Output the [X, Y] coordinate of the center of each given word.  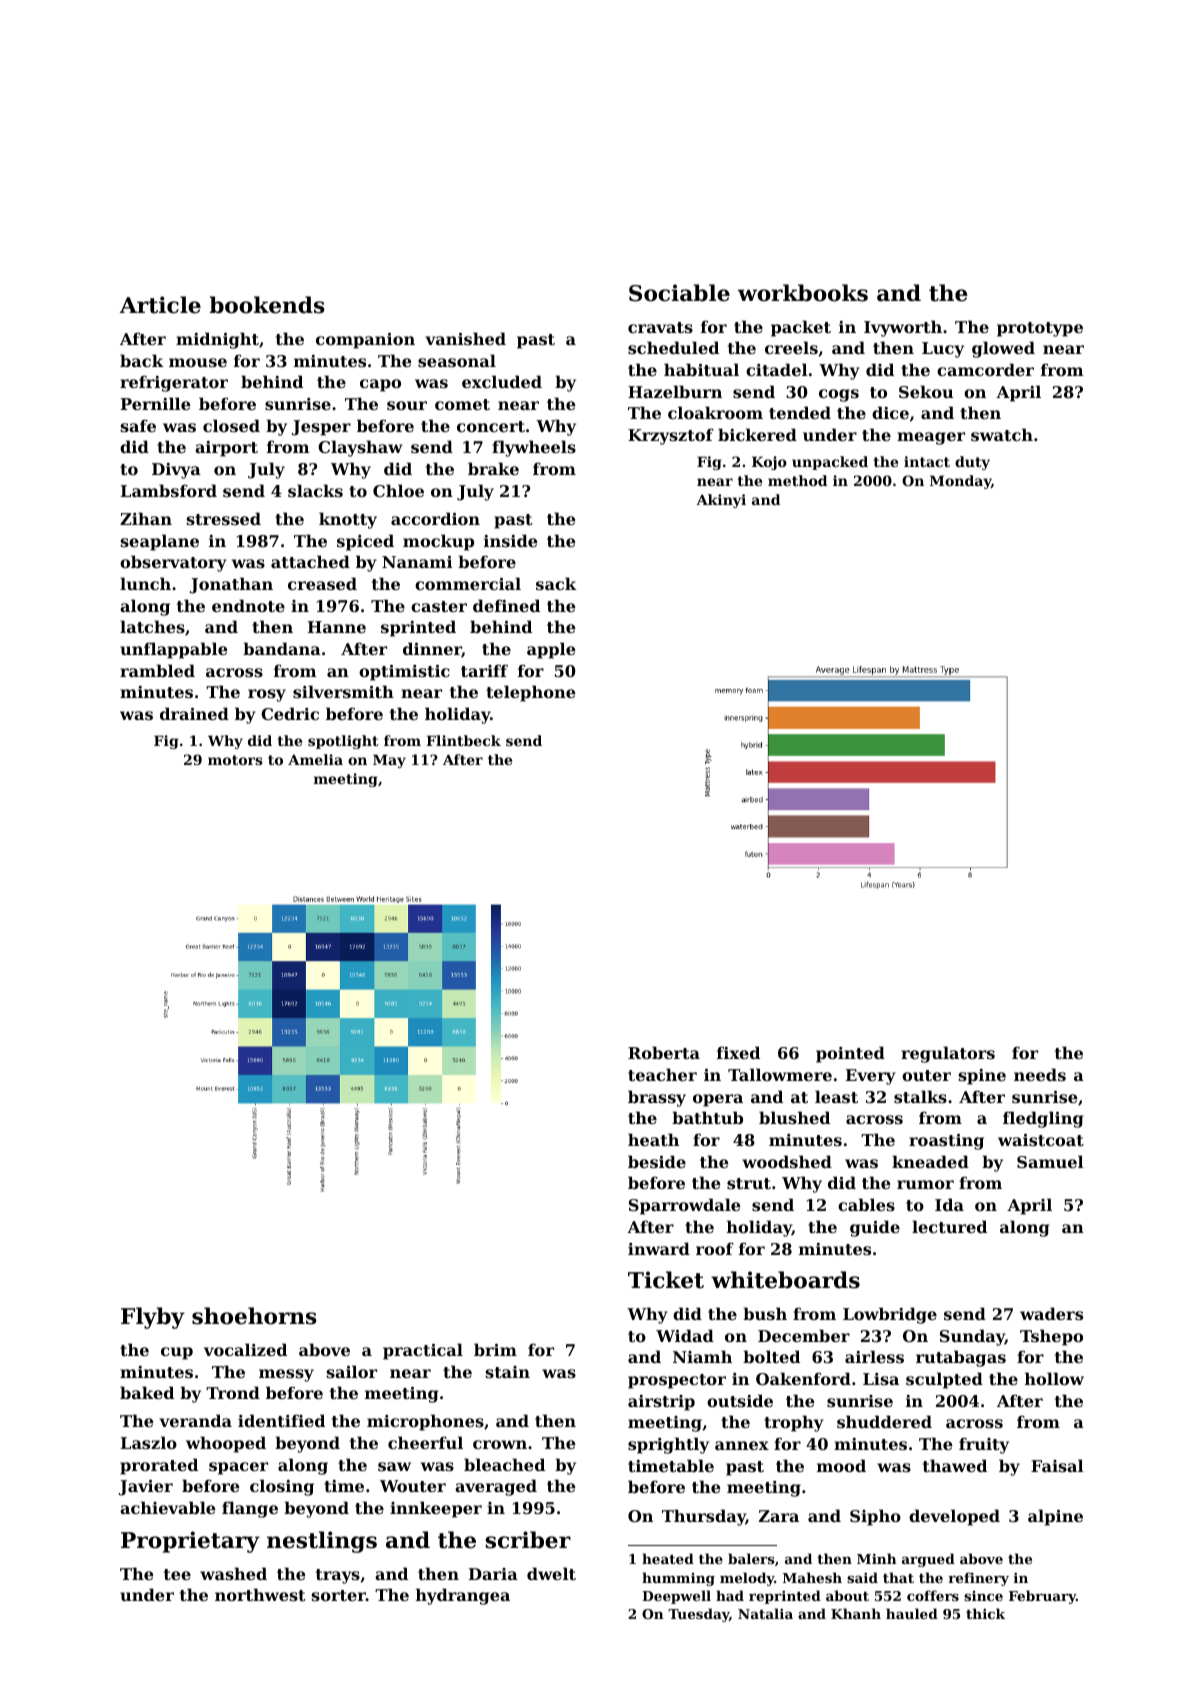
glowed [1003, 349]
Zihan [146, 518]
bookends [267, 305]
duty [972, 463]
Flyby [153, 1318]
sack [556, 583]
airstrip [661, 1403]
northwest [260, 1594]
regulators [948, 1054]
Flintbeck [463, 740]
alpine [1055, 1517]
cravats [660, 327]
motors [235, 760]
